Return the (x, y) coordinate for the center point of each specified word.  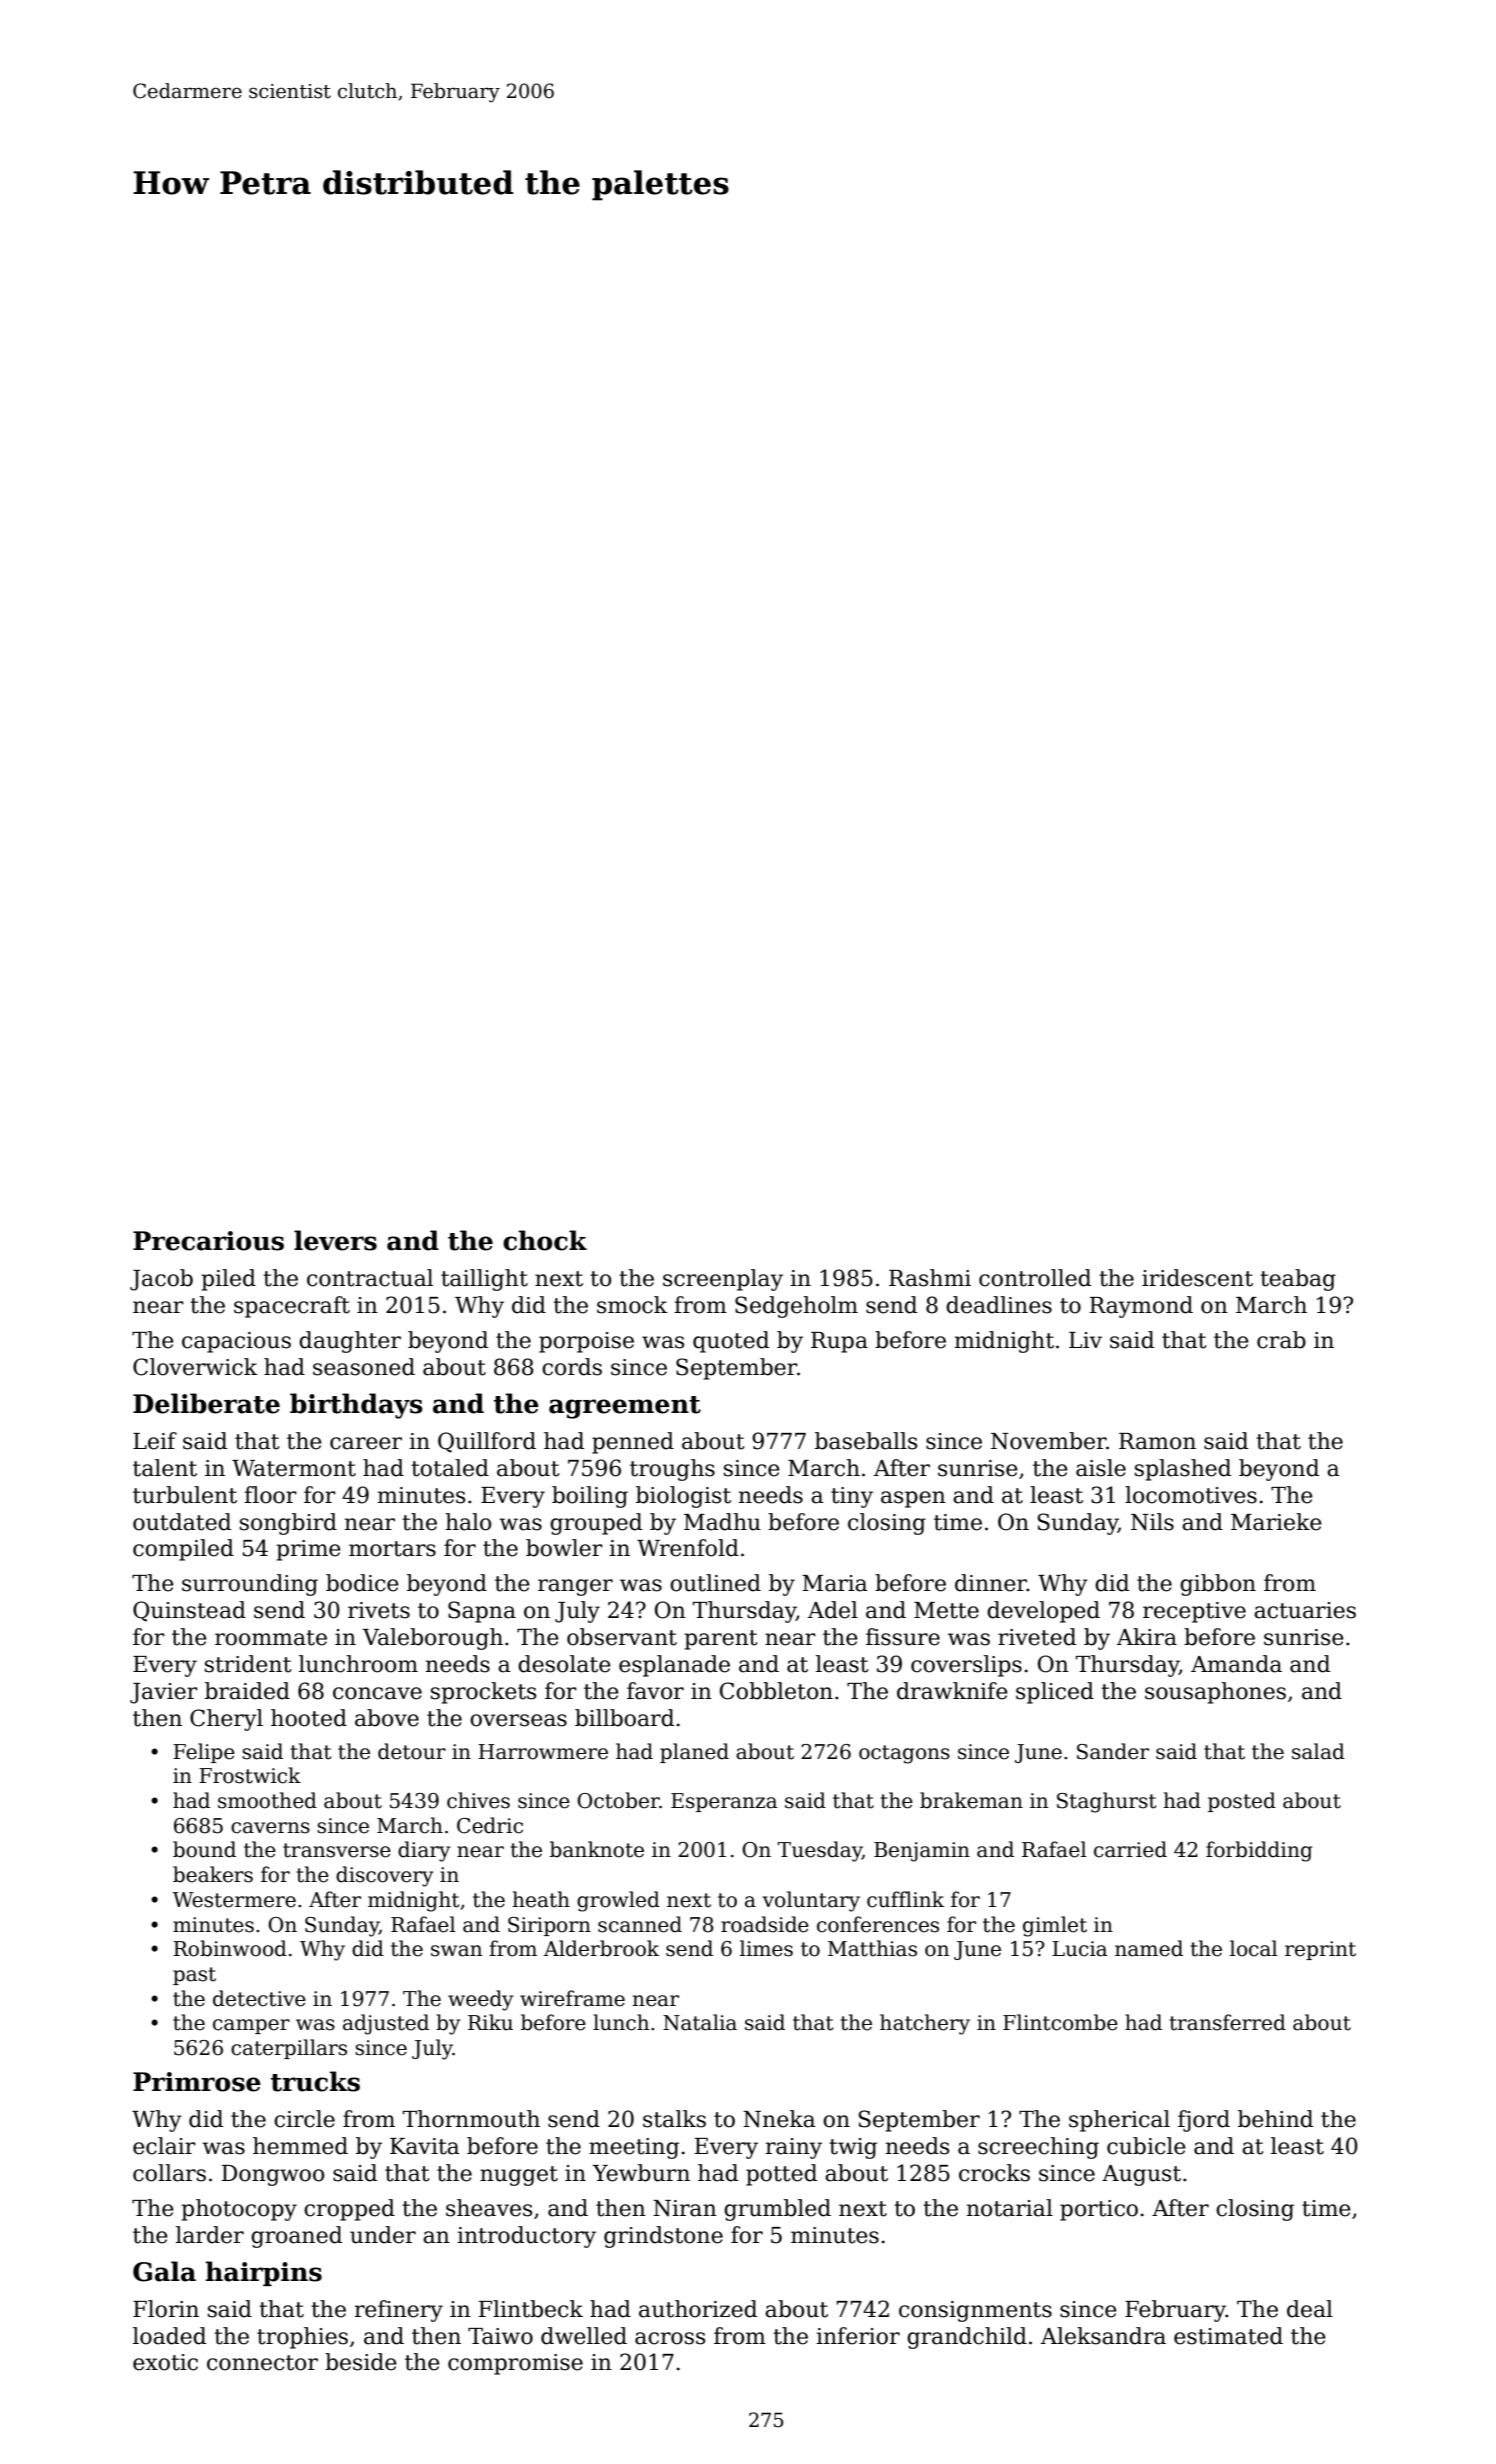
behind (1275, 2119)
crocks (994, 2173)
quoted (731, 1342)
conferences (878, 1924)
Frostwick (250, 1775)
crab (1281, 1340)
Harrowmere (543, 1752)
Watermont (294, 1468)
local (1254, 1948)
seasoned (364, 1367)
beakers (213, 1874)
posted (1242, 1802)
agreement (625, 1407)
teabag (1298, 1280)
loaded (169, 2336)
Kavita (425, 2146)
